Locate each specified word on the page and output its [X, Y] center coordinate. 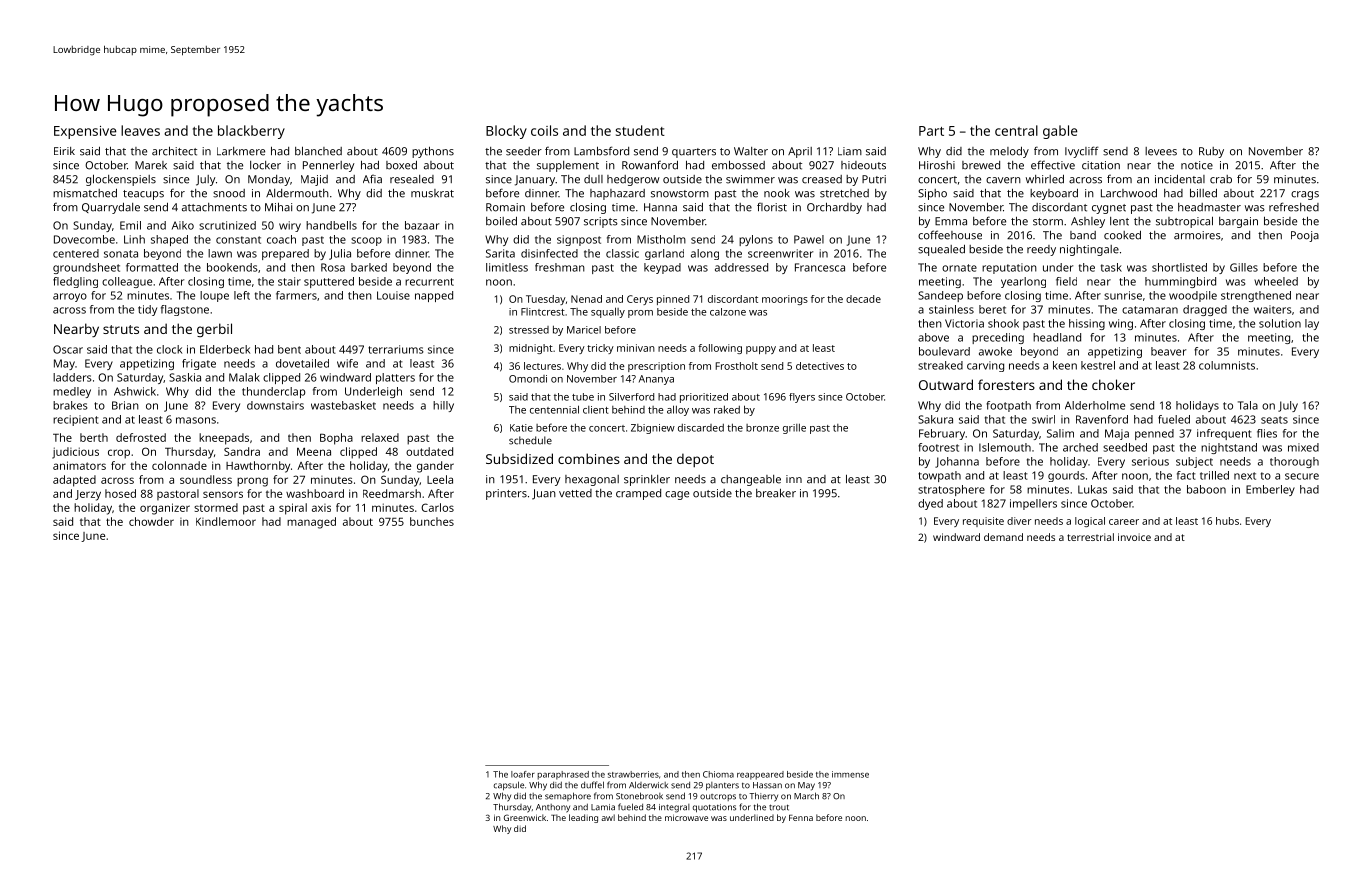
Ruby [1211, 152]
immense [850, 774]
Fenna [801, 818]
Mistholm [661, 239]
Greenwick [525, 817]
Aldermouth [297, 193]
